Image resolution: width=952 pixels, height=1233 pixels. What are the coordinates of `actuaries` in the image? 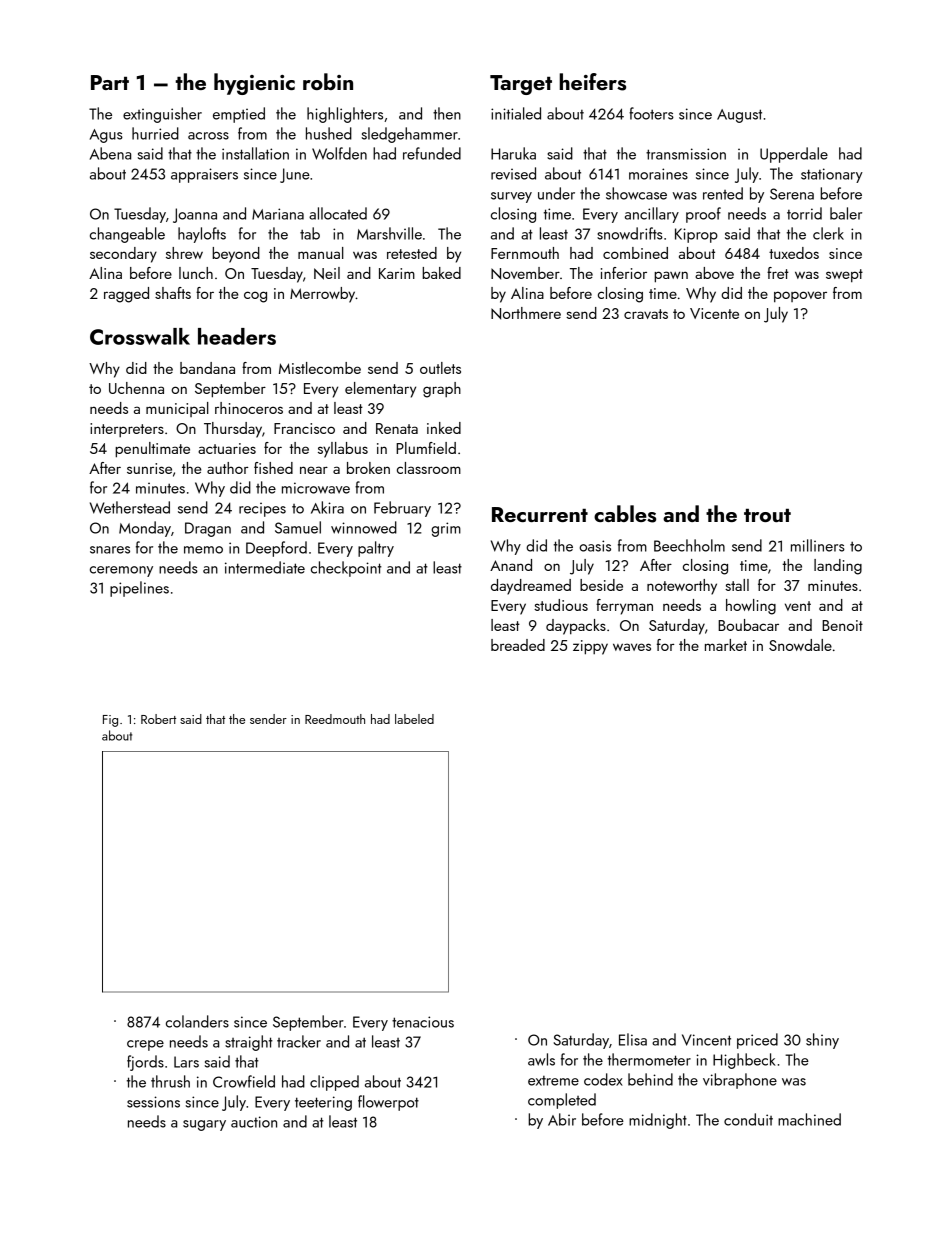 It's located at (227, 448).
